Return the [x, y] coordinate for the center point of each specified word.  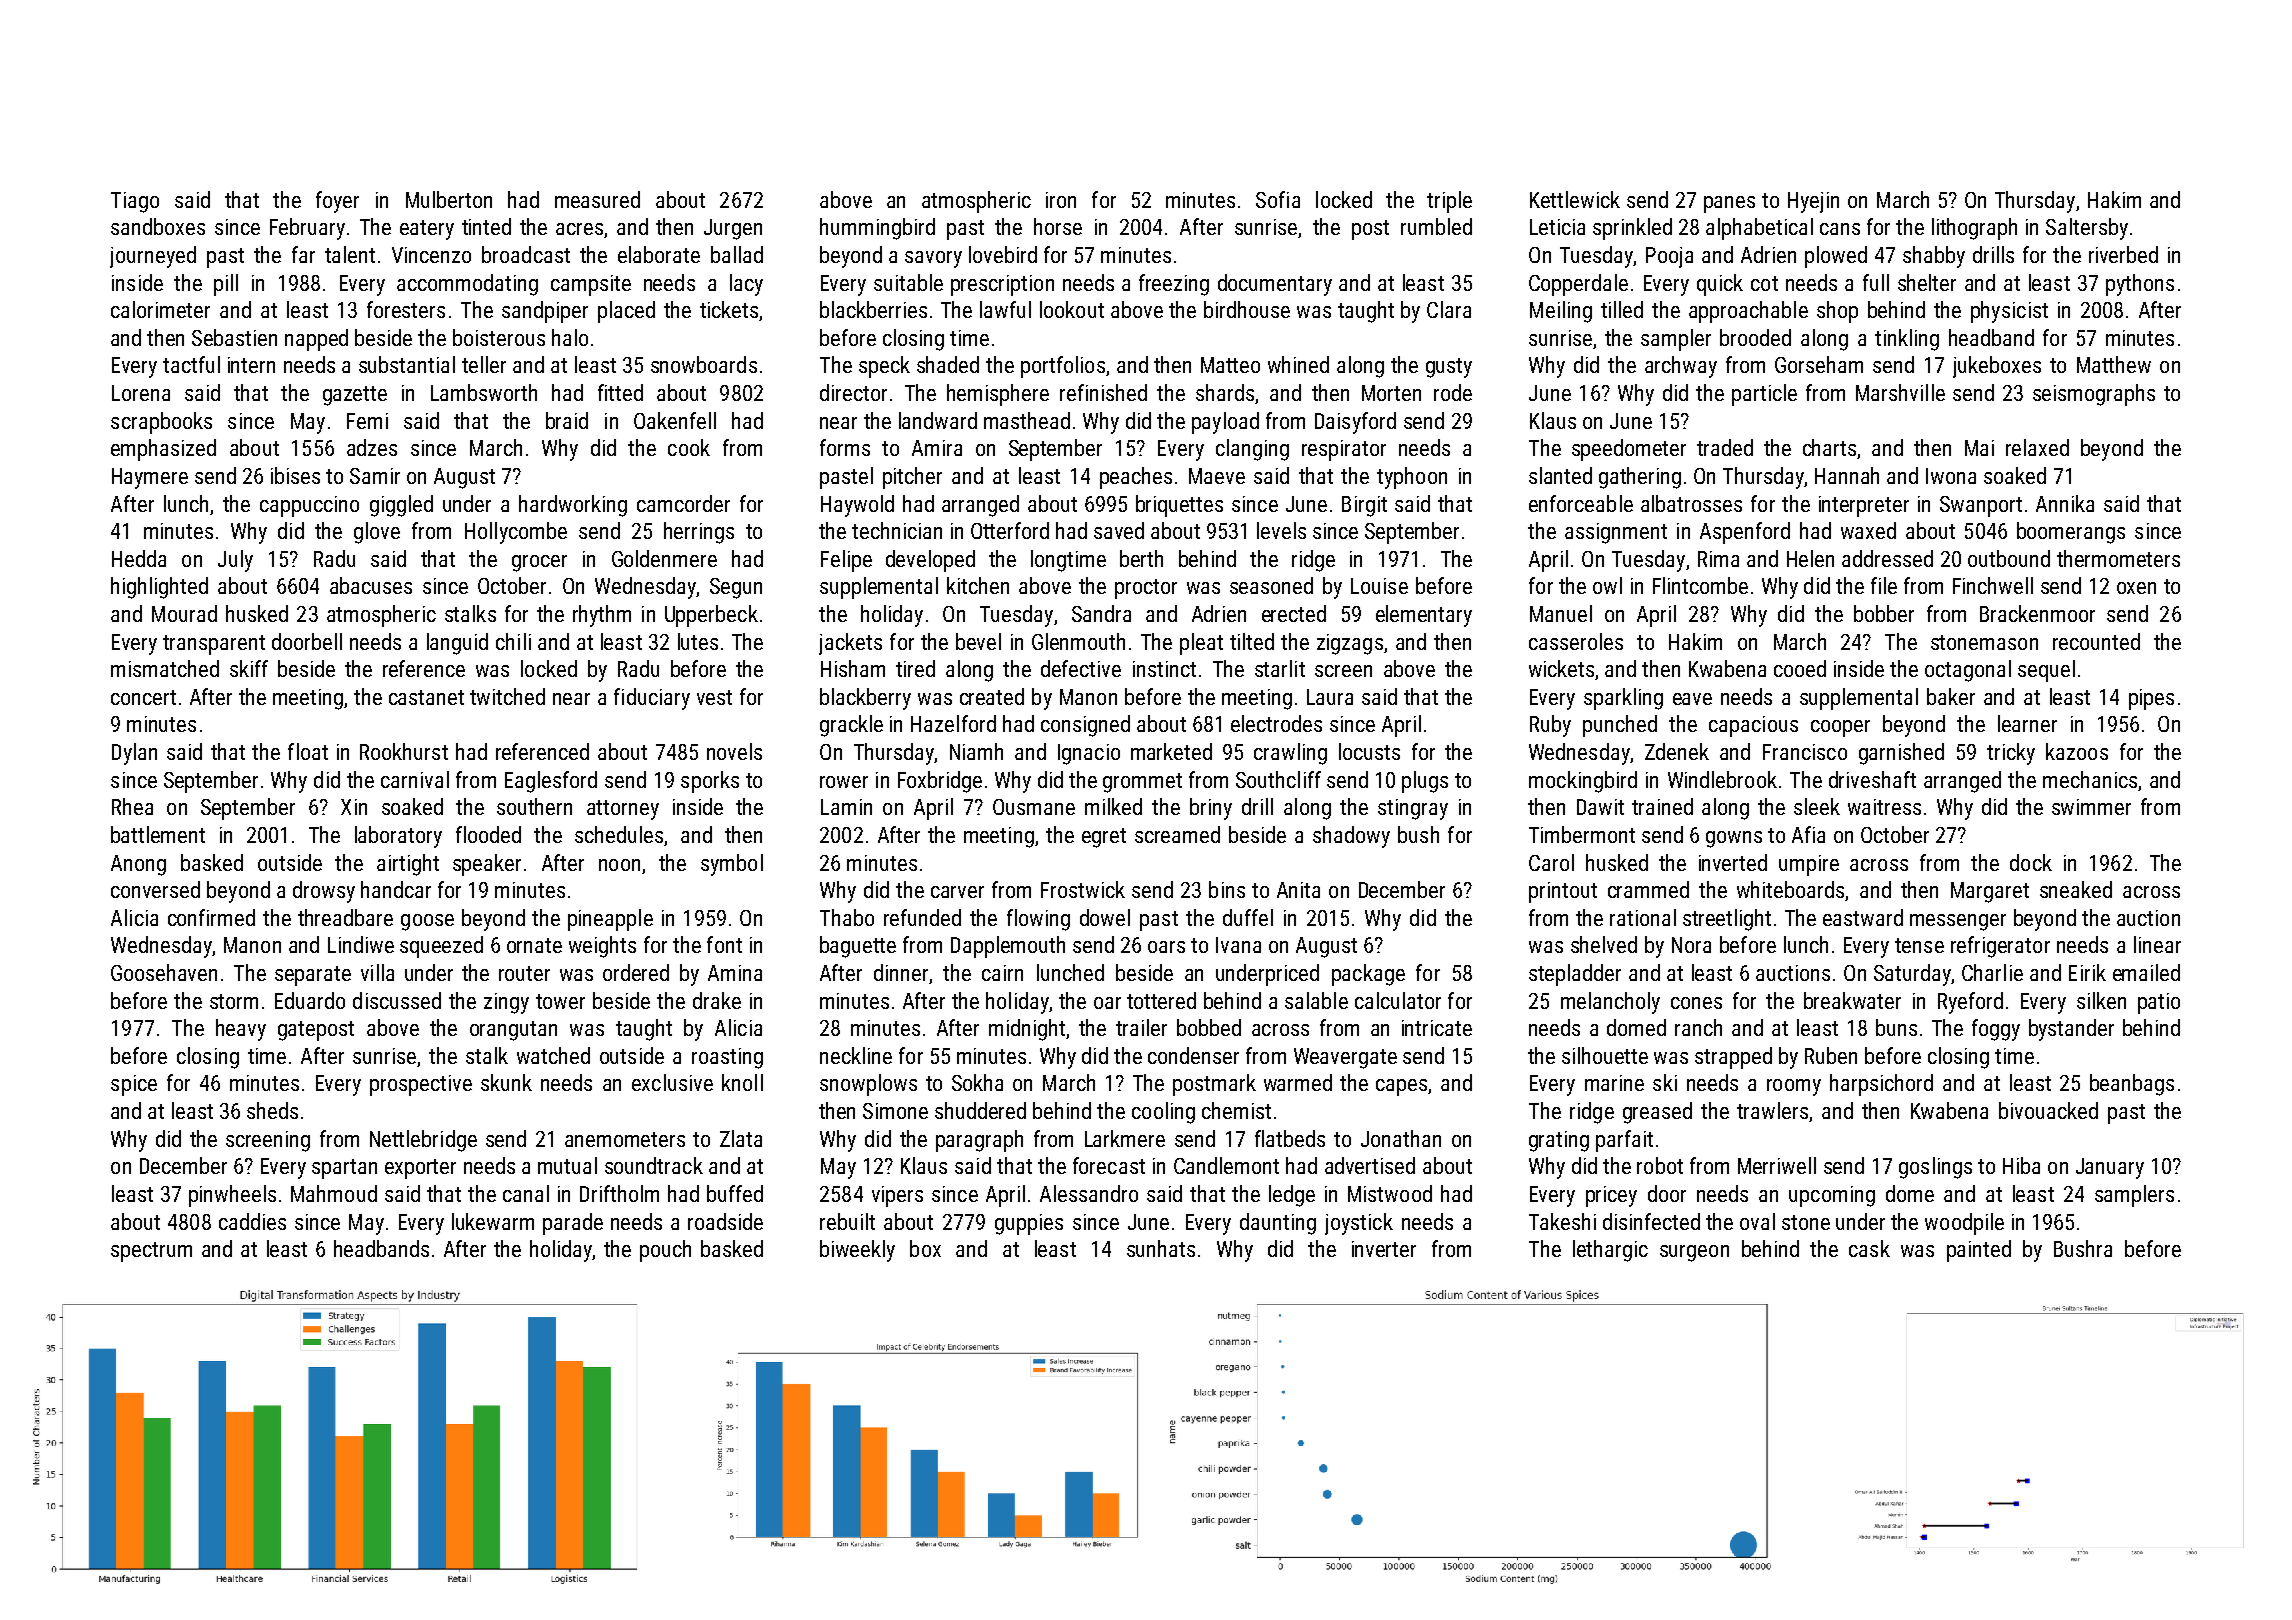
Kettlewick [1575, 199]
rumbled [1436, 226]
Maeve [1217, 476]
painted [1979, 1251]
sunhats [1161, 1248]
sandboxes [158, 226]
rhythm [602, 616]
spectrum [151, 1252]
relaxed [2037, 447]
